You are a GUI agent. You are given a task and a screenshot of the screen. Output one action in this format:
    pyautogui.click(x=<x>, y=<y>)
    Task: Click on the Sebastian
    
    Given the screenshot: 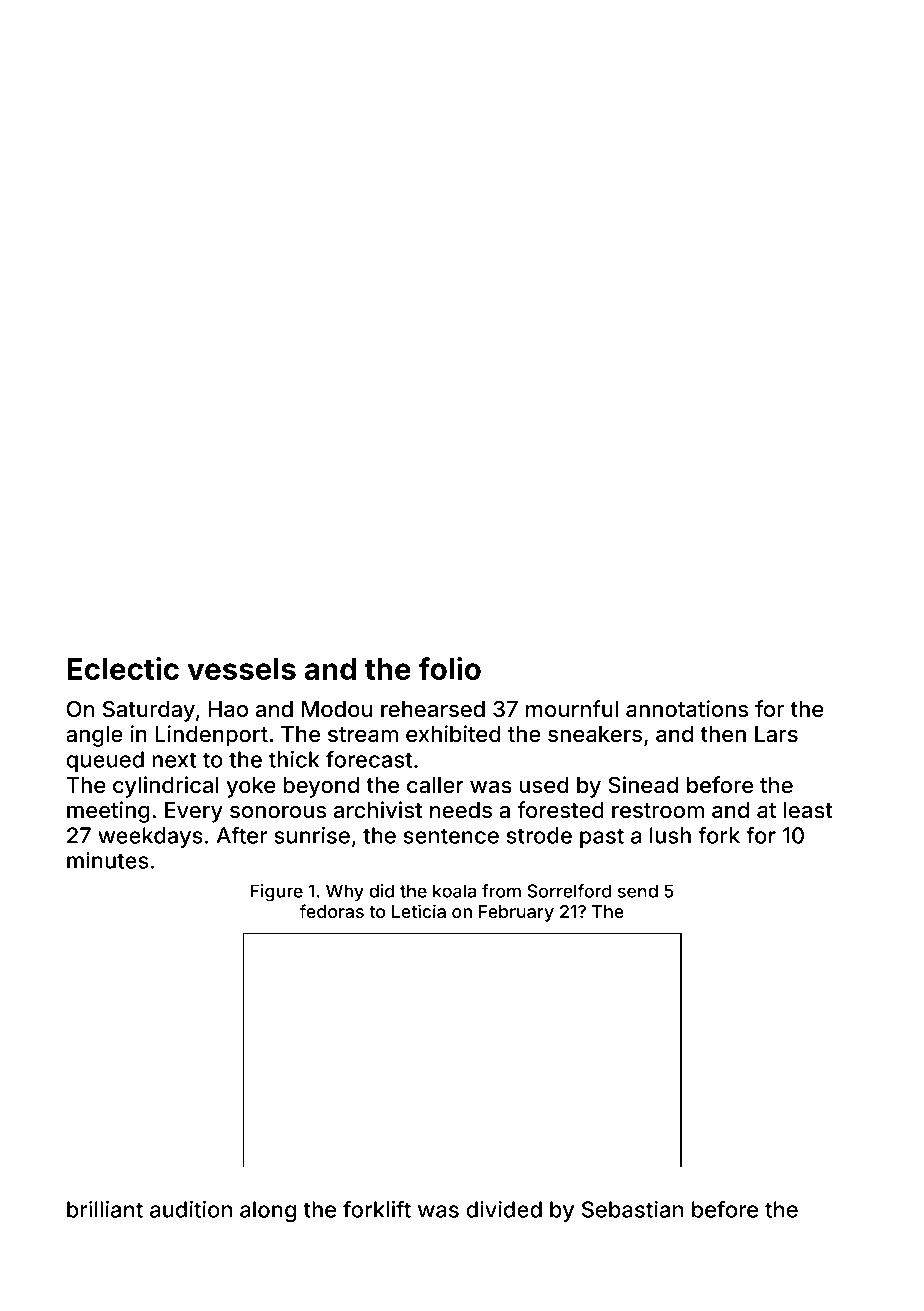 What is the action you would take?
    pyautogui.click(x=632, y=1209)
